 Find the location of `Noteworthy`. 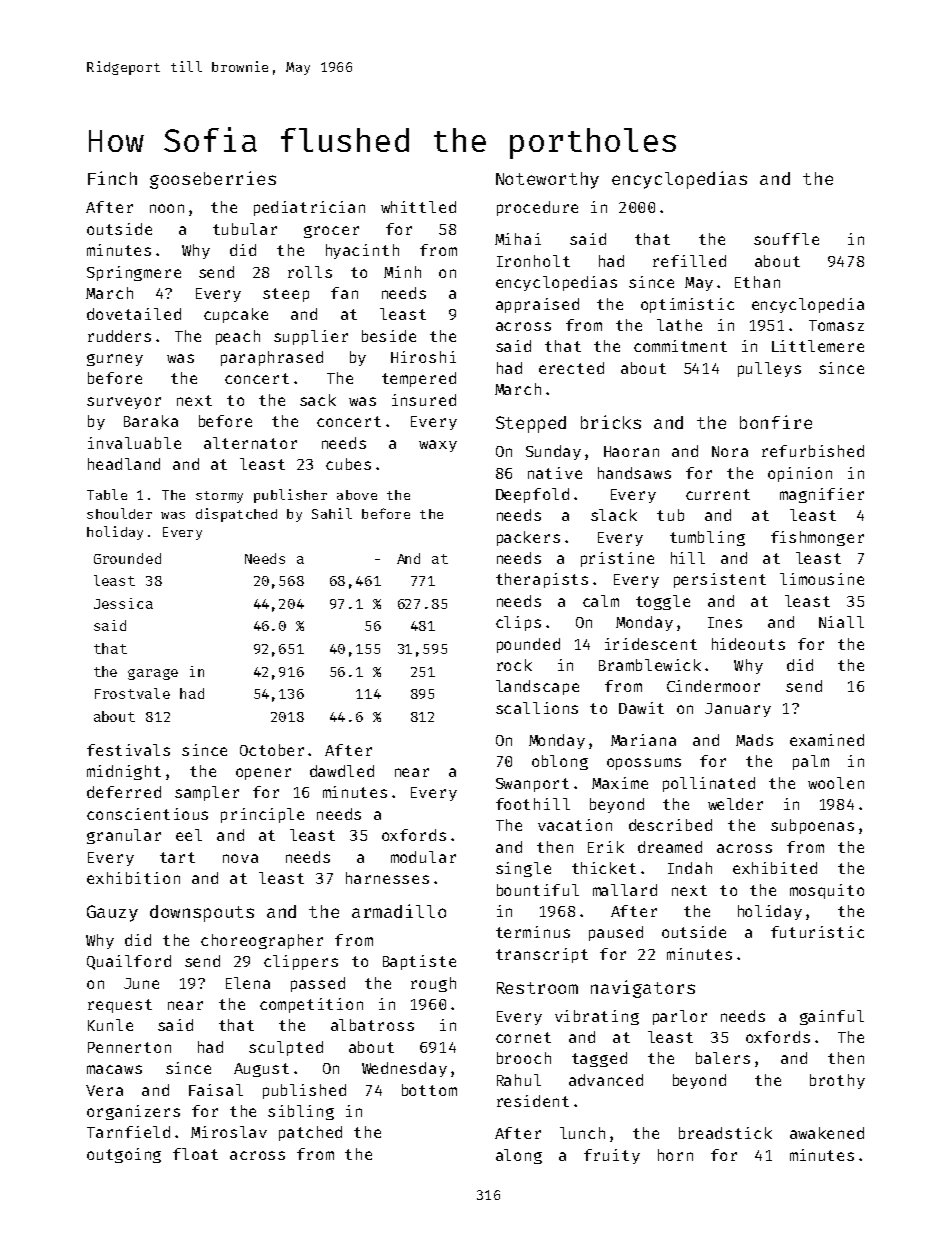

Noteworthy is located at coordinates (547, 180).
